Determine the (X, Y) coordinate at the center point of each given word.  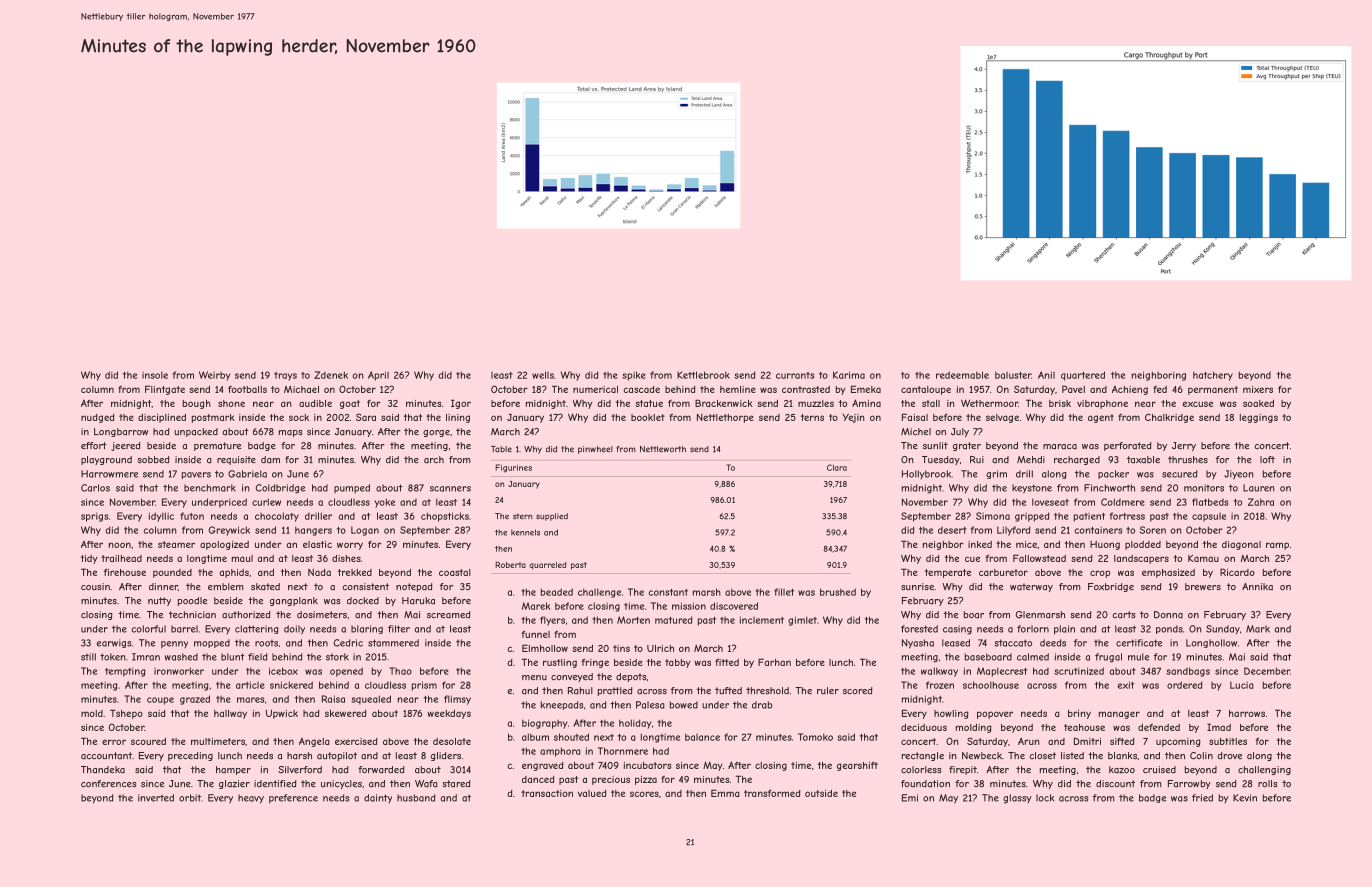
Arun (1029, 741)
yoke (385, 503)
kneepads (562, 705)
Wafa (426, 784)
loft (1267, 459)
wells (543, 375)
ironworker (179, 671)
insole (155, 375)
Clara (837, 467)
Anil (1046, 375)
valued (592, 793)
